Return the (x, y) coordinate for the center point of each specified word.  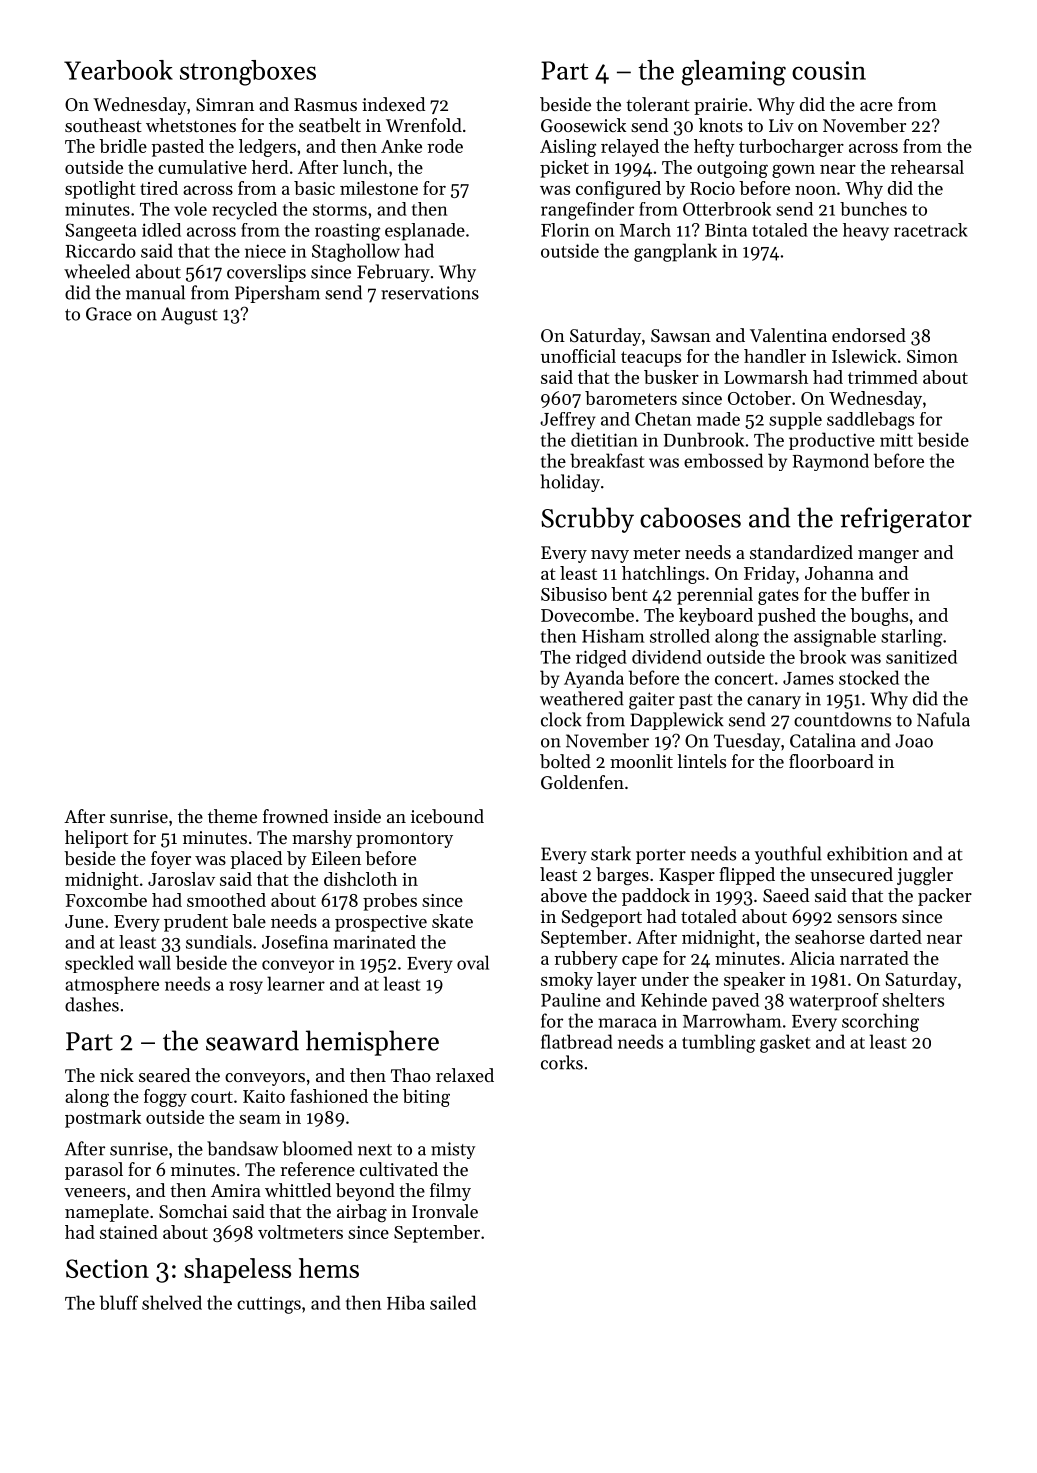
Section (107, 1268)
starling (911, 638)
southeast (103, 125)
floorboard (831, 761)
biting (426, 1098)
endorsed (869, 335)
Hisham (613, 636)
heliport (96, 839)
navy (610, 556)
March (645, 230)
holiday (570, 483)
